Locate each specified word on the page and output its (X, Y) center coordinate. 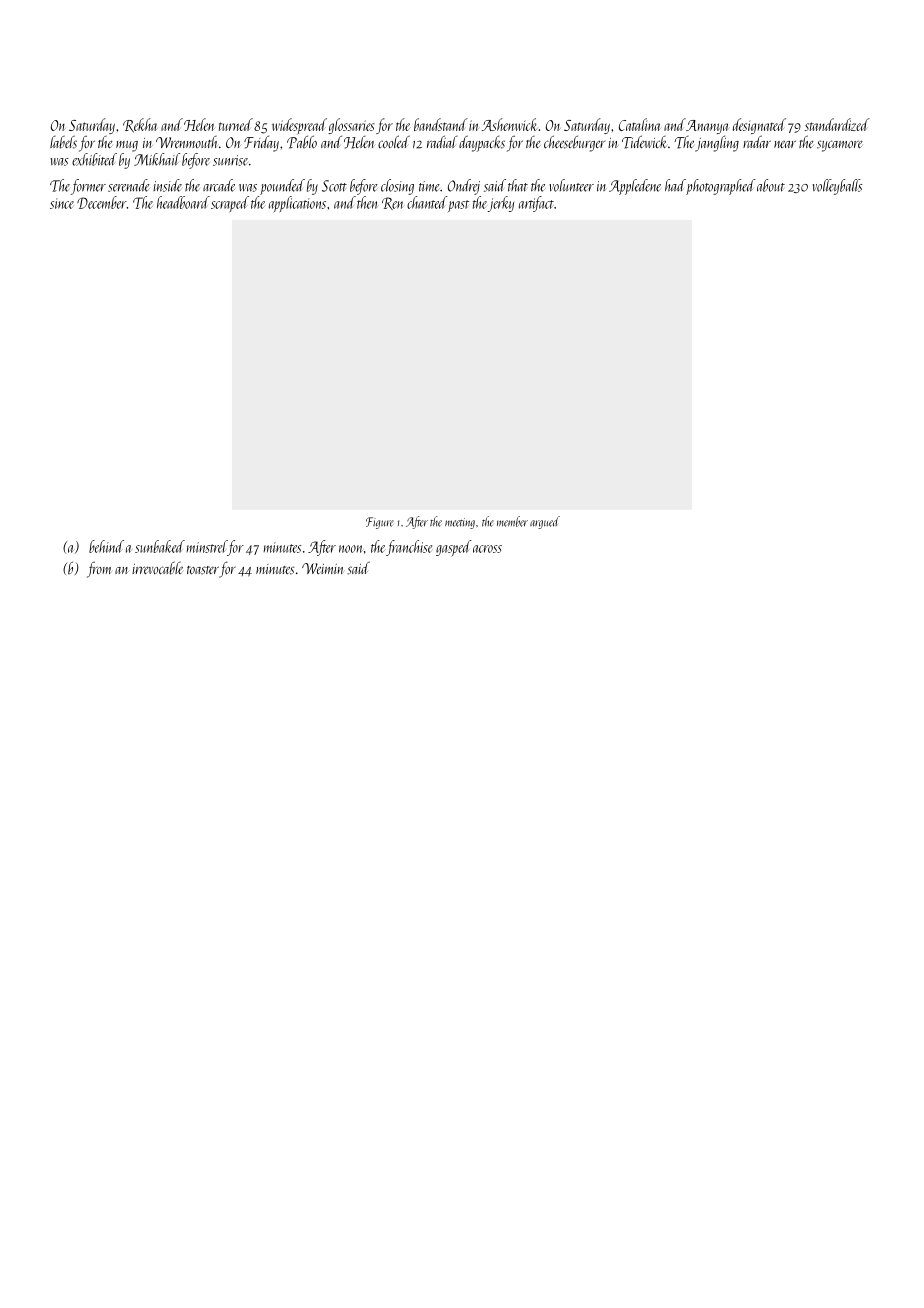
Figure (380, 523)
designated (759, 126)
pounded (282, 187)
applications (297, 204)
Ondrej (464, 187)
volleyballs (838, 187)
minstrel (206, 546)
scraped (230, 204)
